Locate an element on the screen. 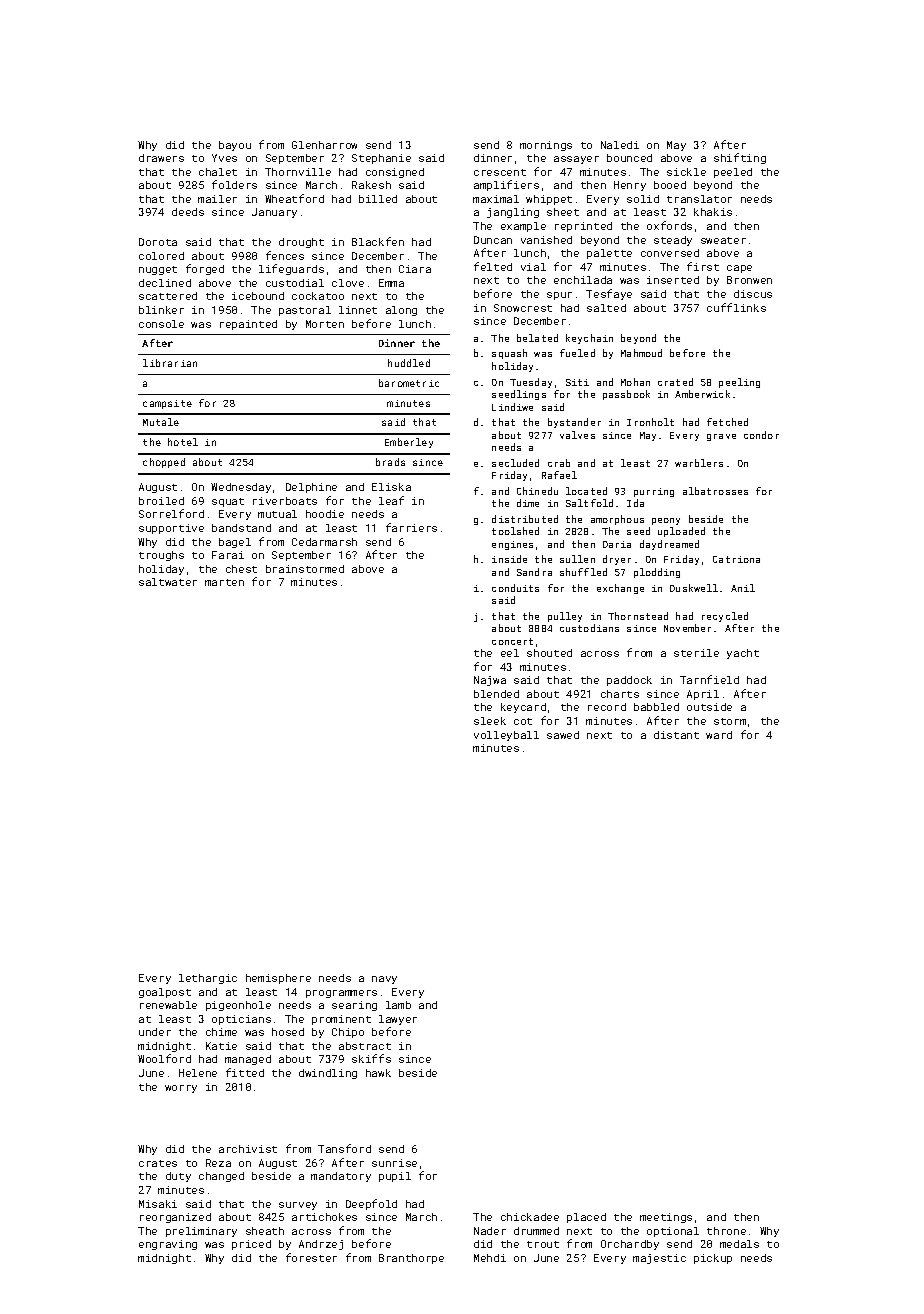  Tansford is located at coordinates (344, 1148).
